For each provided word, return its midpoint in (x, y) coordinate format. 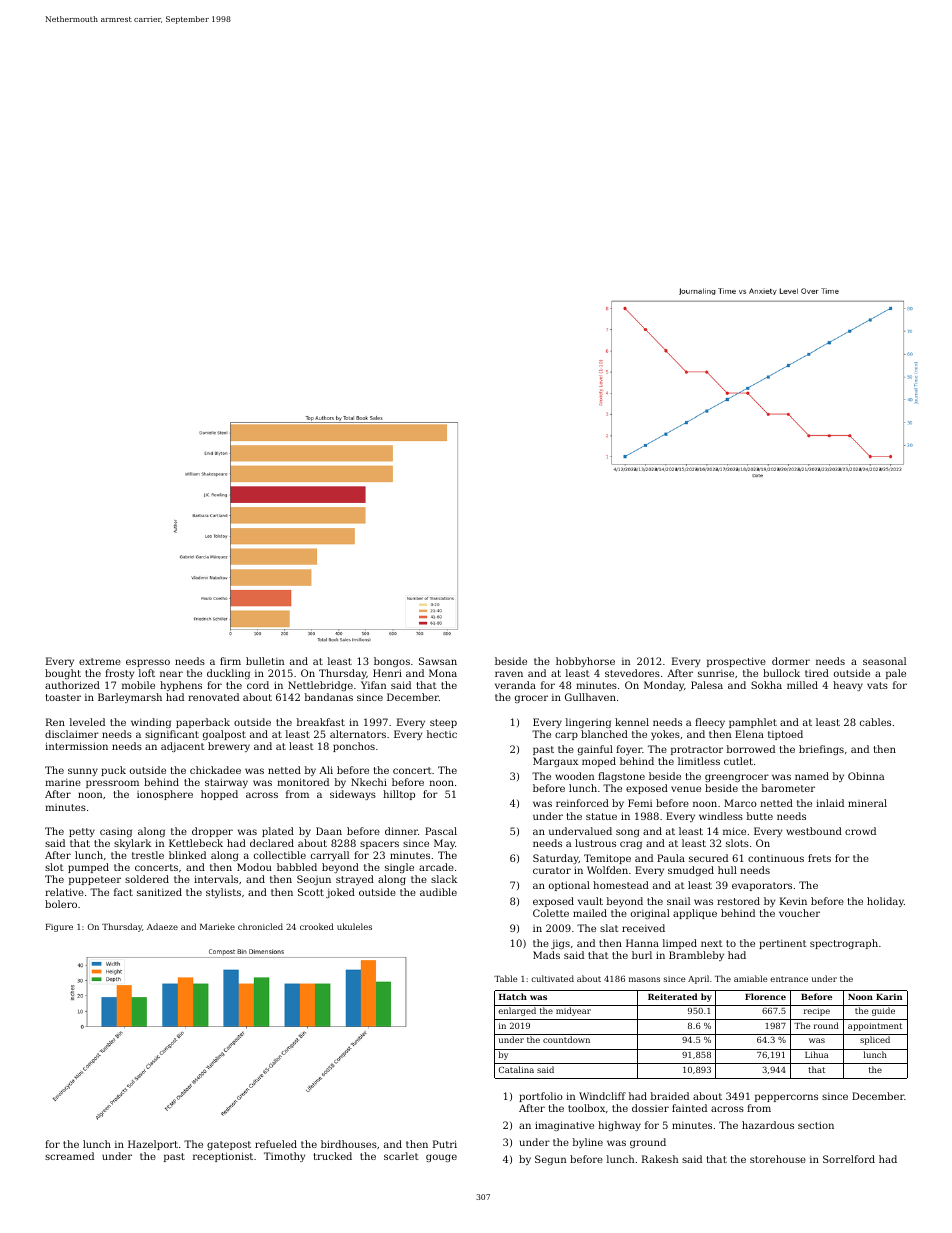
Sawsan (438, 661)
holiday (885, 902)
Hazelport (153, 1145)
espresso (148, 663)
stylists (223, 893)
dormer (791, 661)
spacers (379, 845)
